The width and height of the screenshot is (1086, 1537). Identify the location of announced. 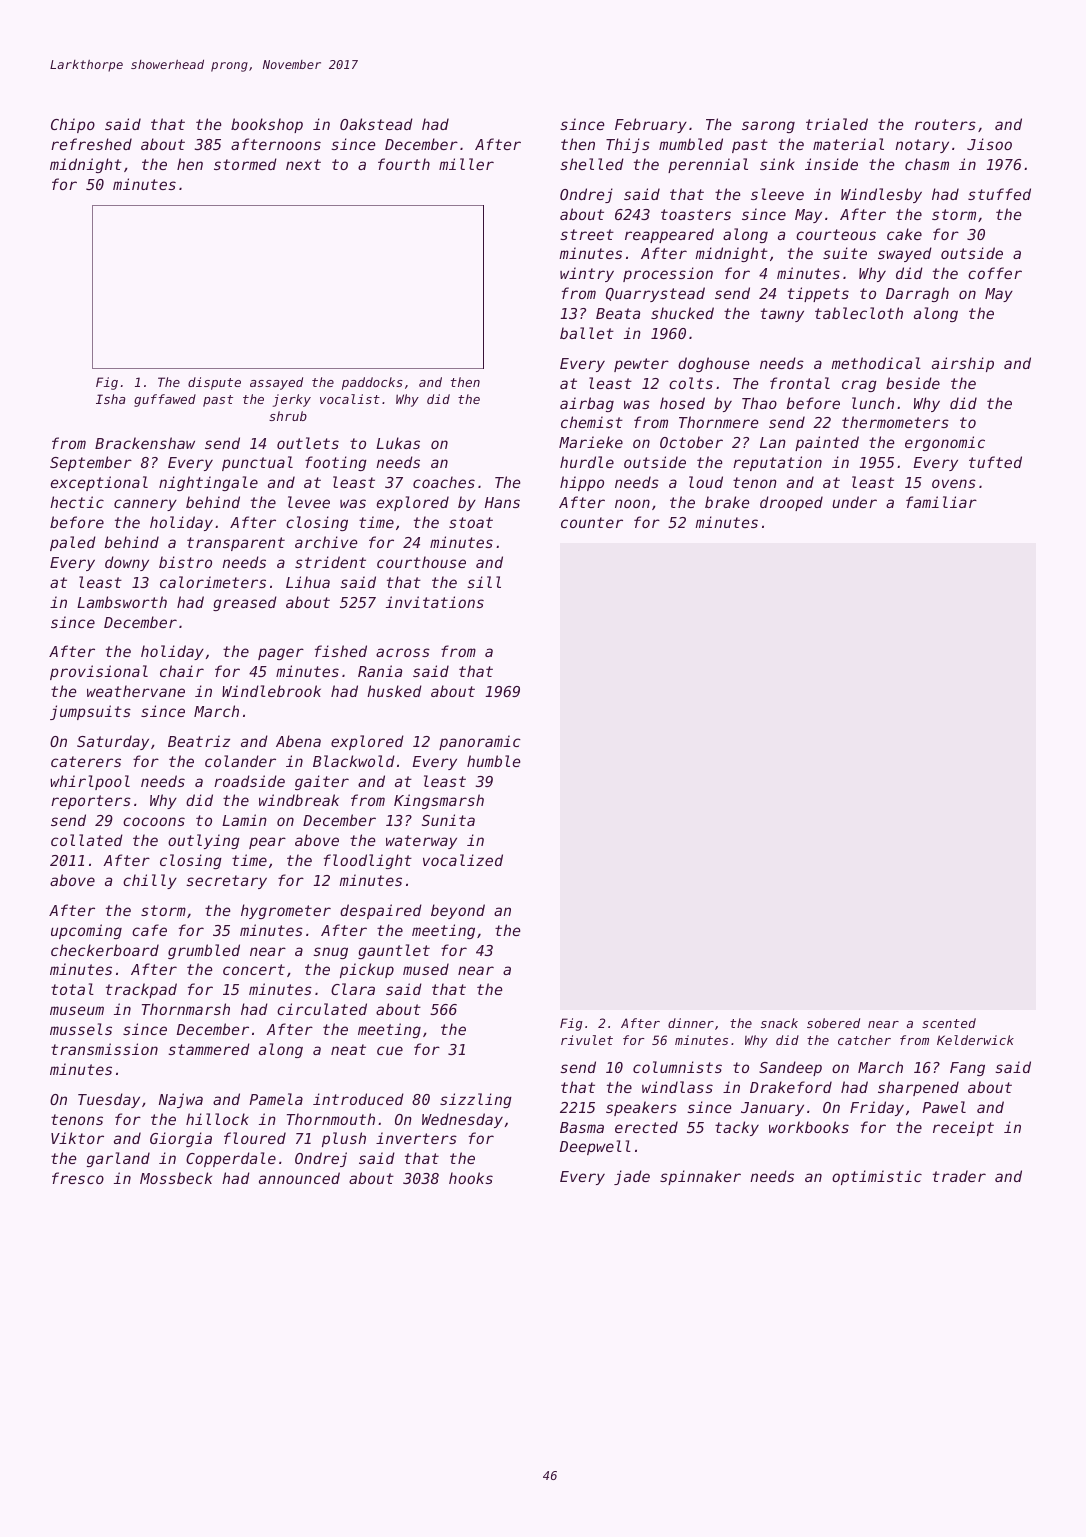
(299, 1178).
